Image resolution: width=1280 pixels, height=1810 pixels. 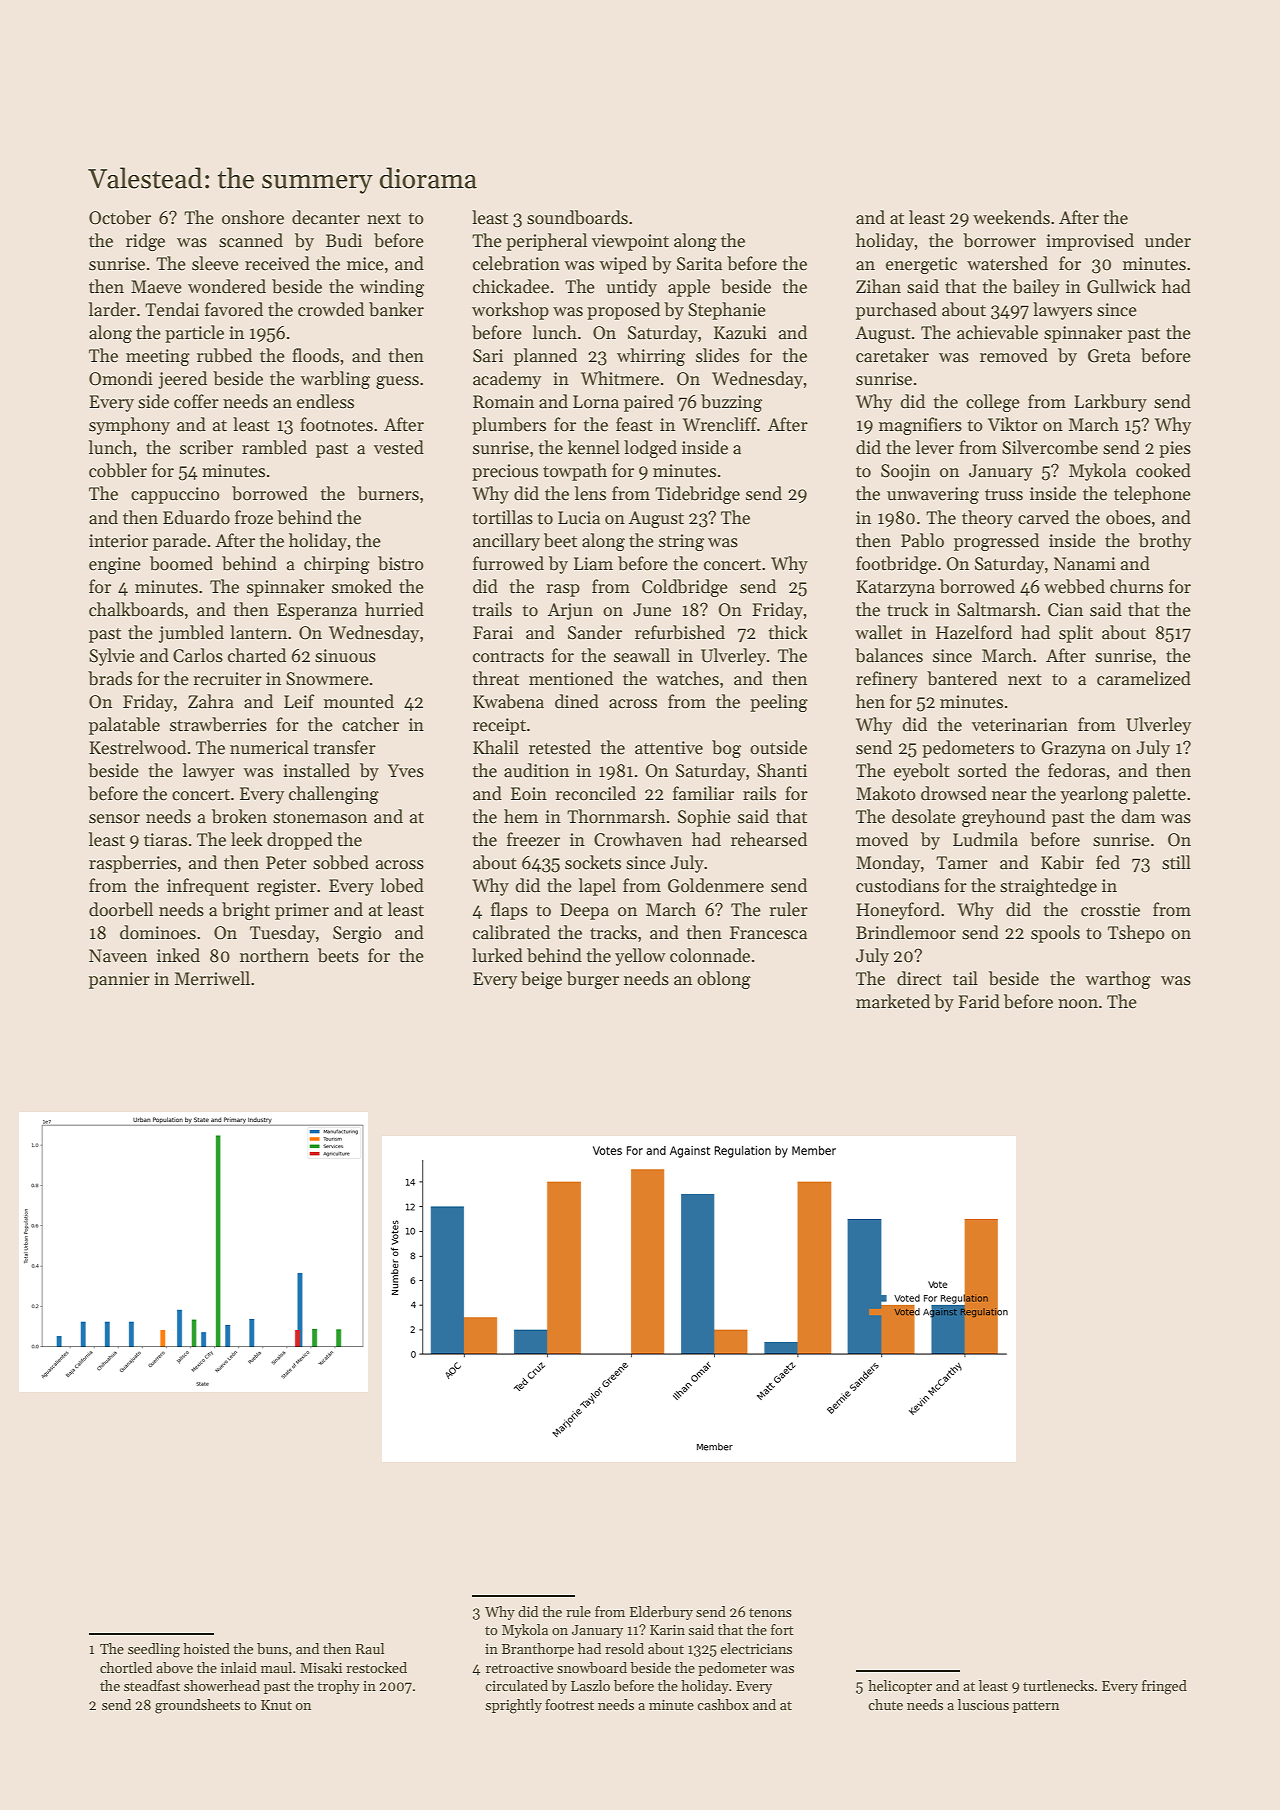 What do you see at coordinates (321, 1667) in the page?
I see `Misaki` at bounding box center [321, 1667].
